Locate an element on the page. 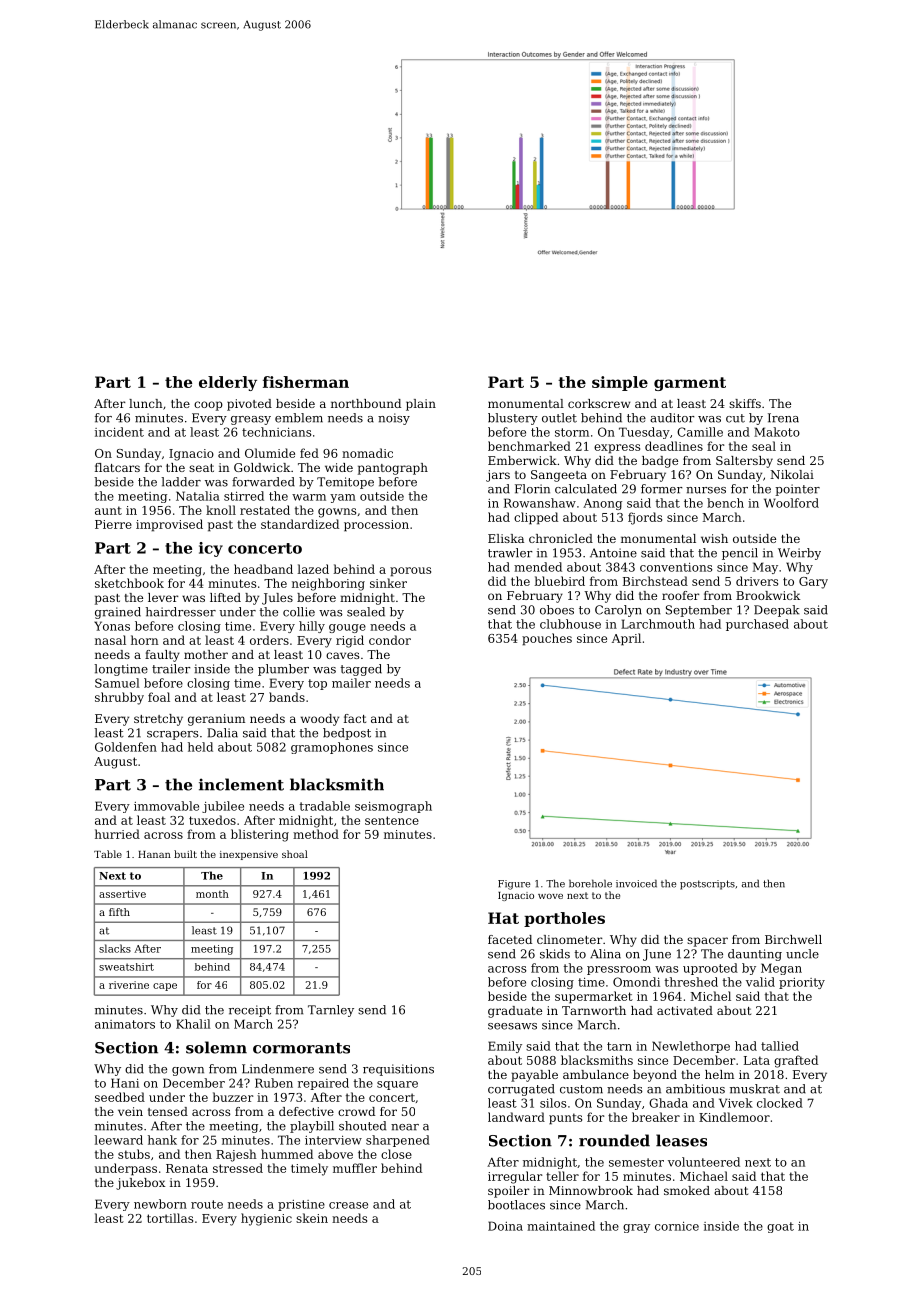  grafted is located at coordinates (796, 1061).
